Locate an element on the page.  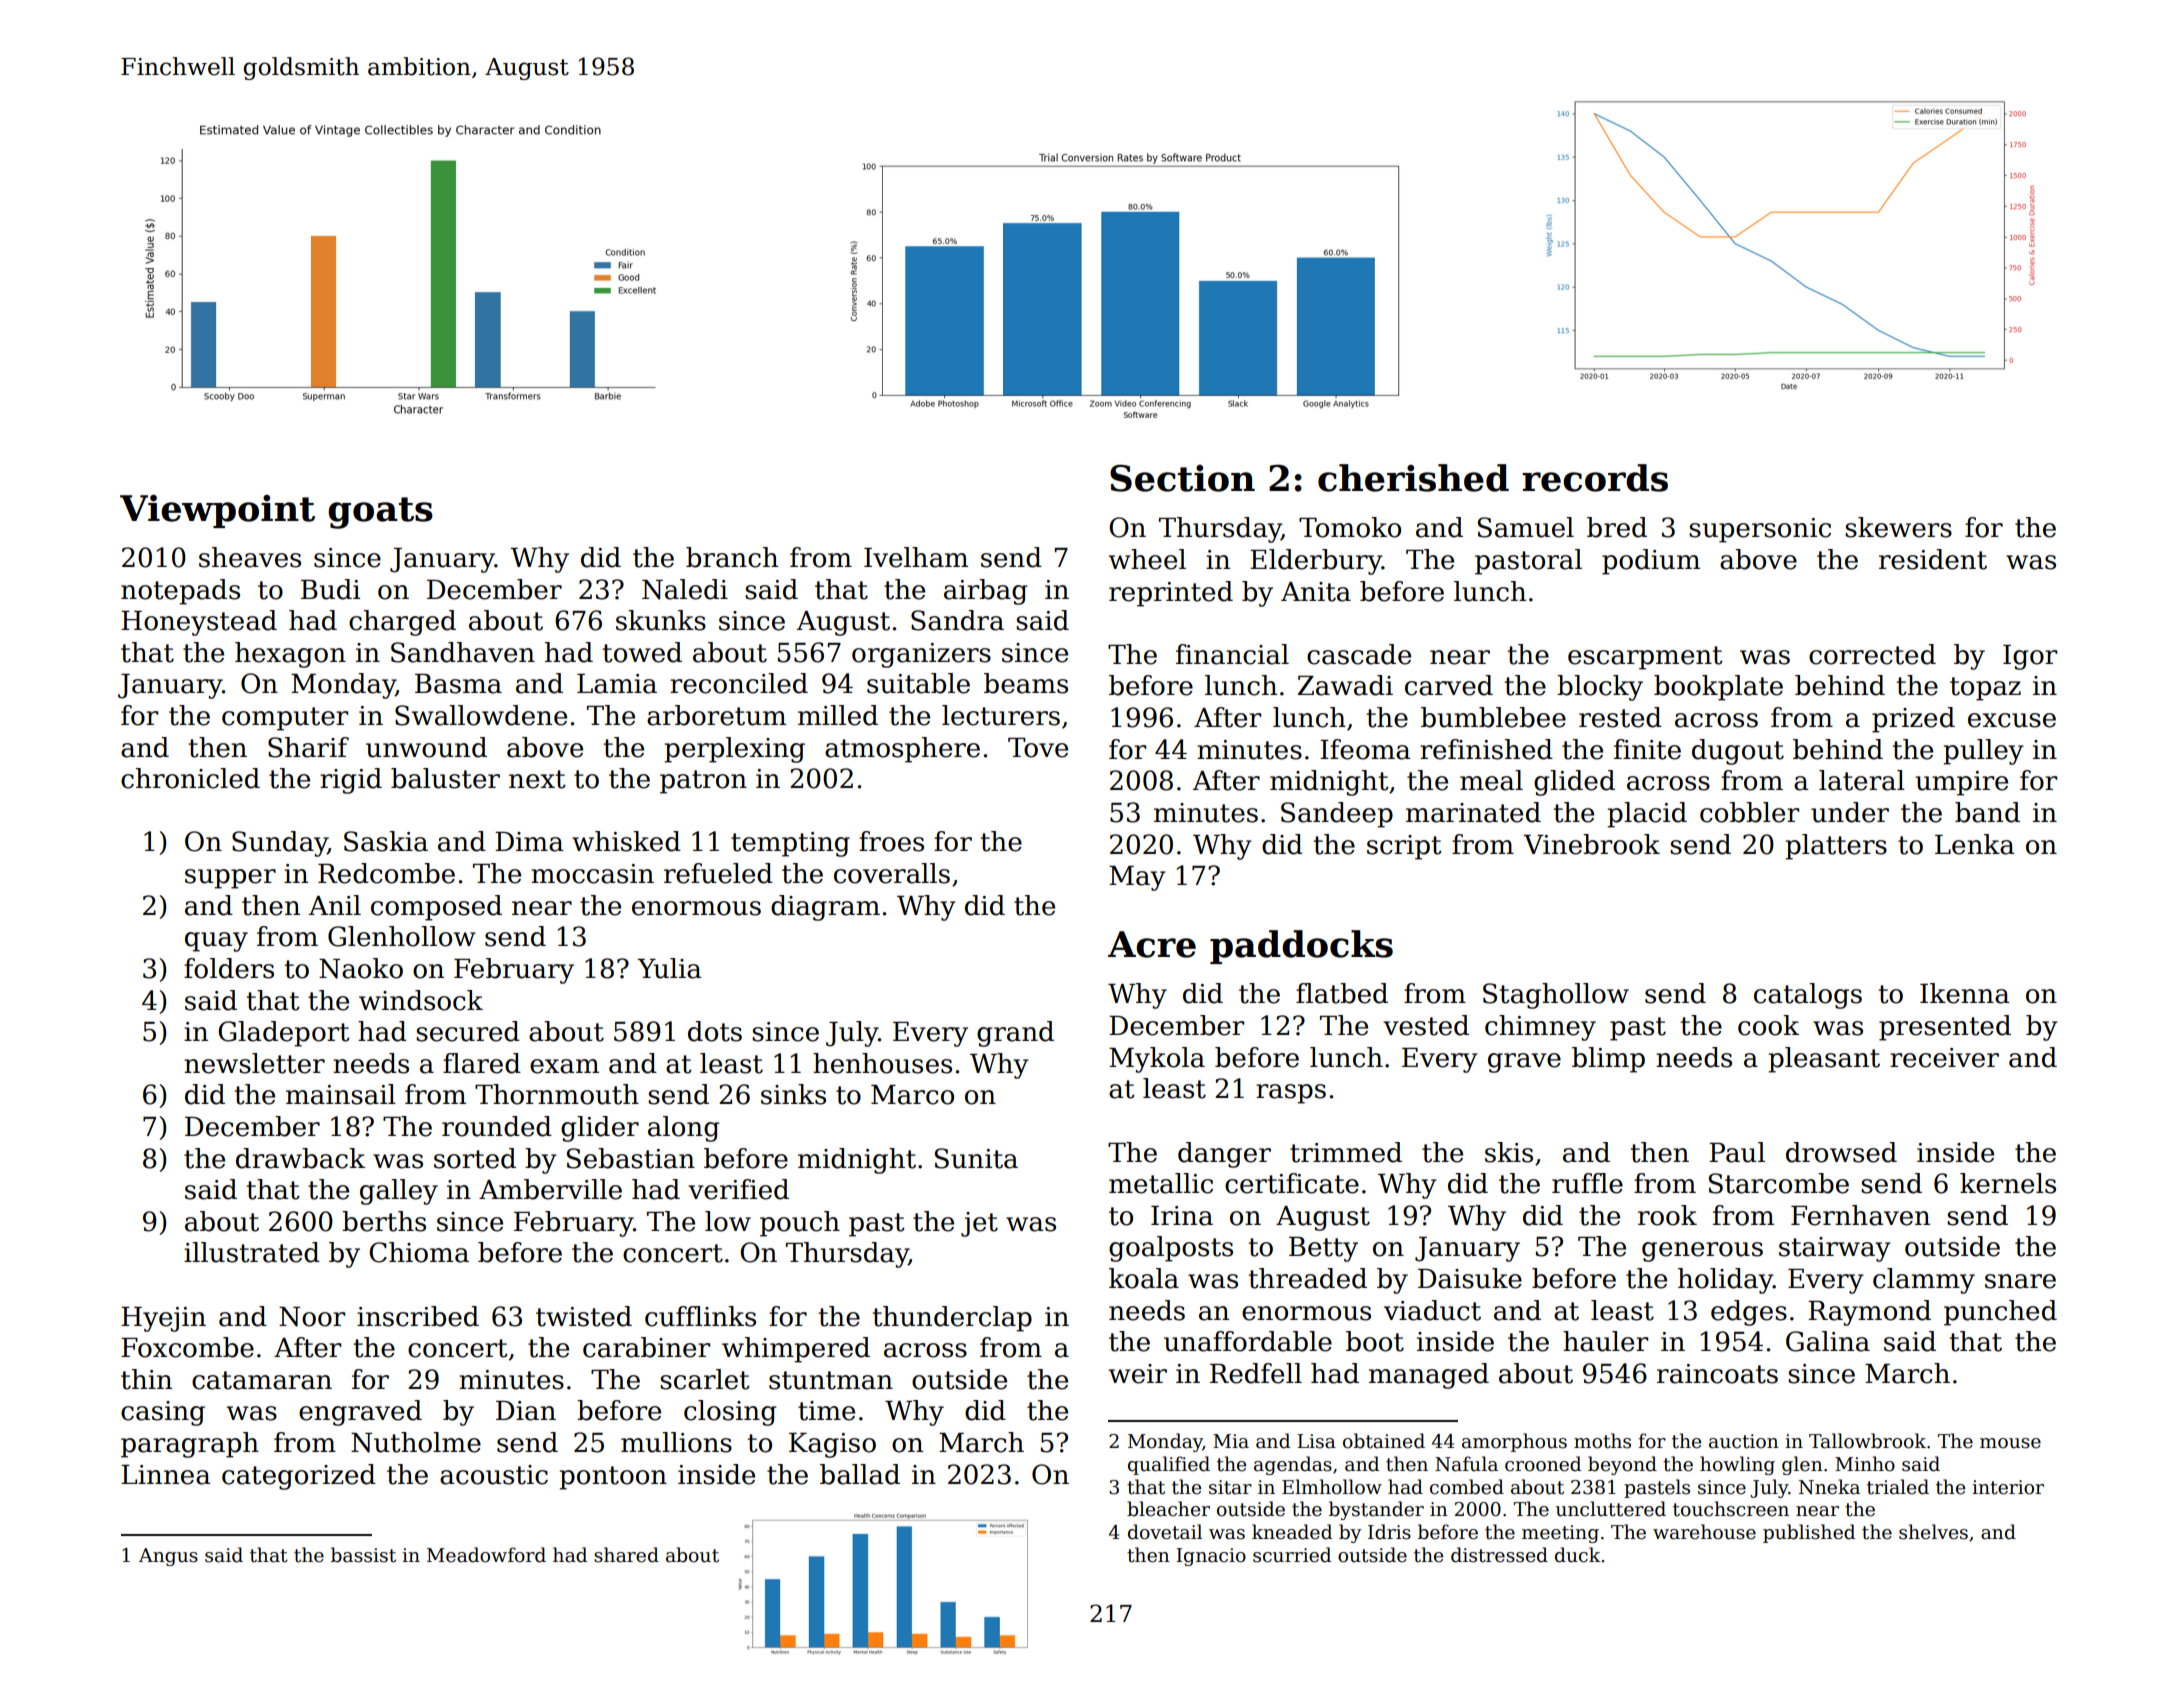
Lenka is located at coordinates (1975, 844).
